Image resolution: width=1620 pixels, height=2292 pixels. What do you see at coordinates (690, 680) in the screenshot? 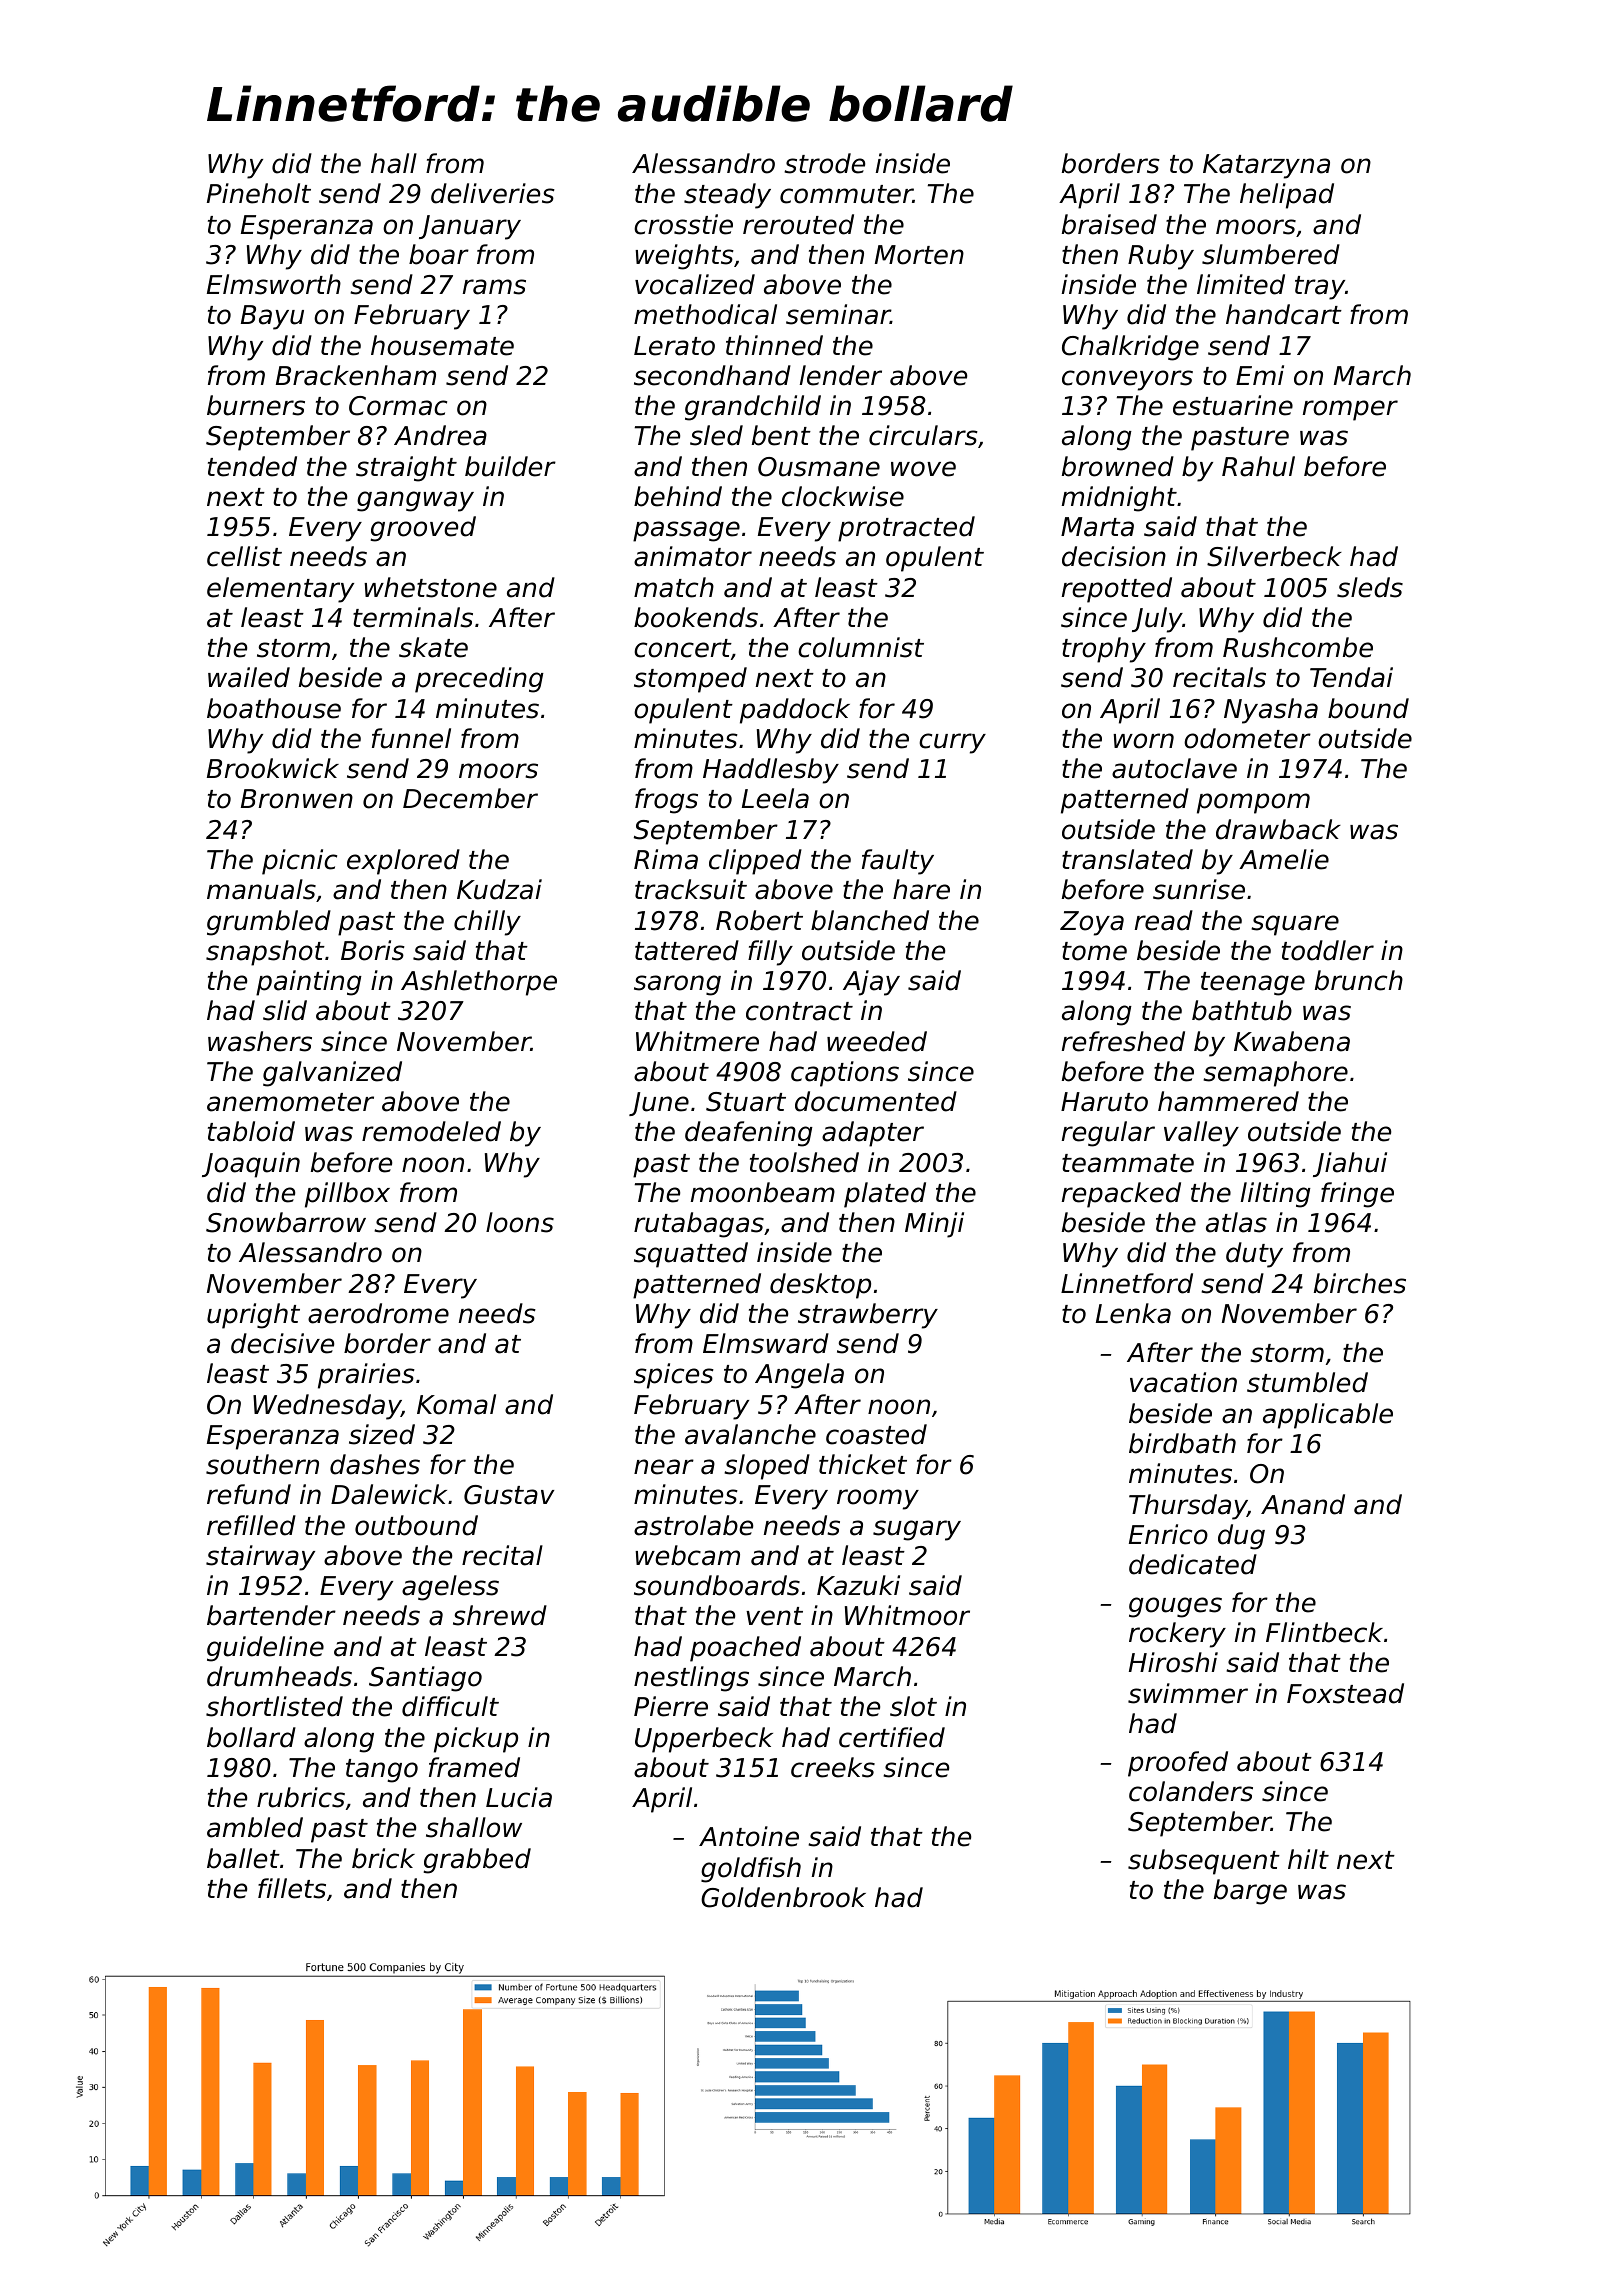
I see `stomped` at bounding box center [690, 680].
